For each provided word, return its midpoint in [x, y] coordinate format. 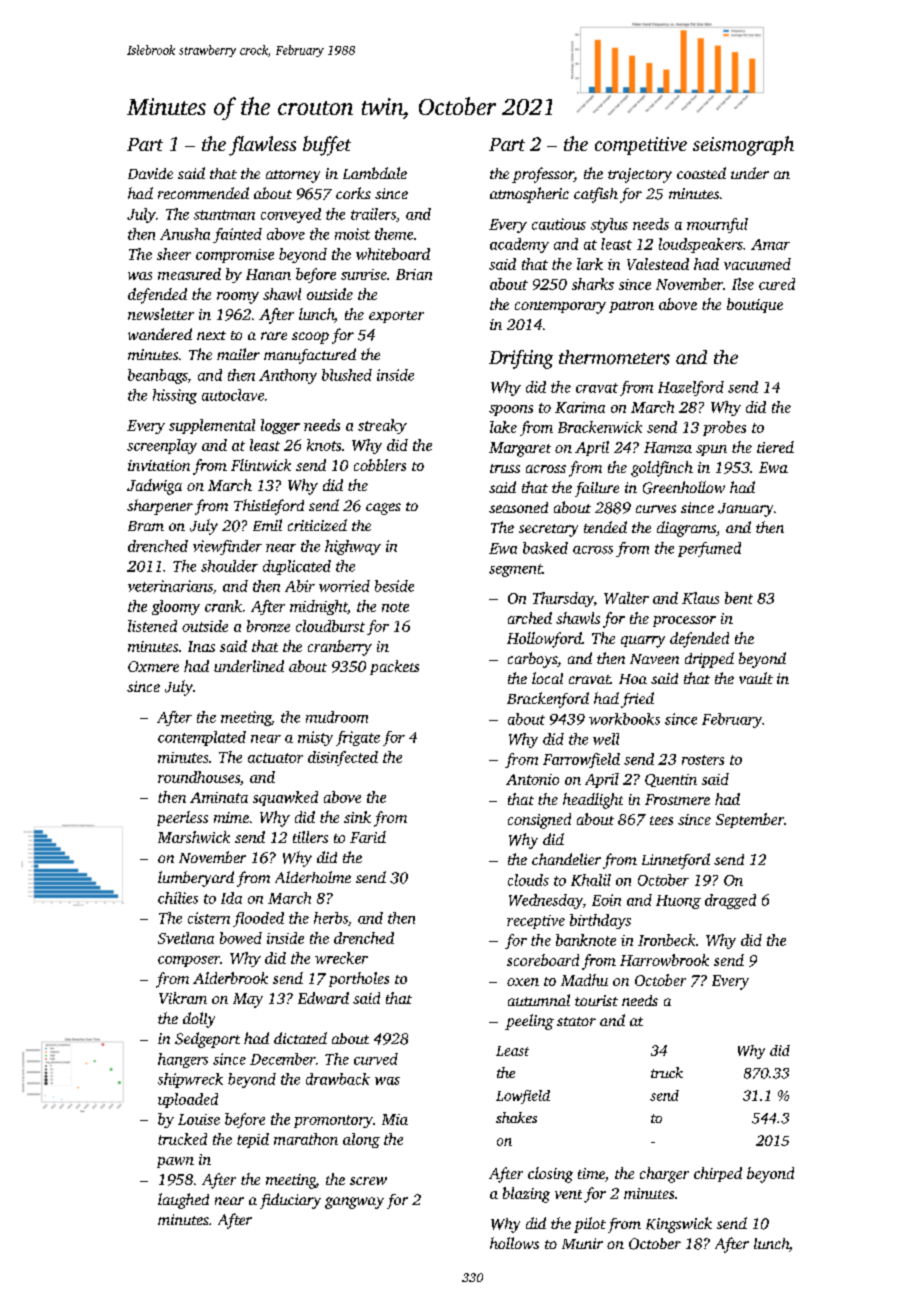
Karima [580, 407]
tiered [775, 447]
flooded [258, 919]
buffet [327, 146]
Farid [368, 837]
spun [711, 450]
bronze [268, 626]
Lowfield [523, 1097]
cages [383, 509]
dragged [730, 901]
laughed [183, 1201]
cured [777, 284]
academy [519, 245]
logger [280, 426]
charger [664, 1175]
